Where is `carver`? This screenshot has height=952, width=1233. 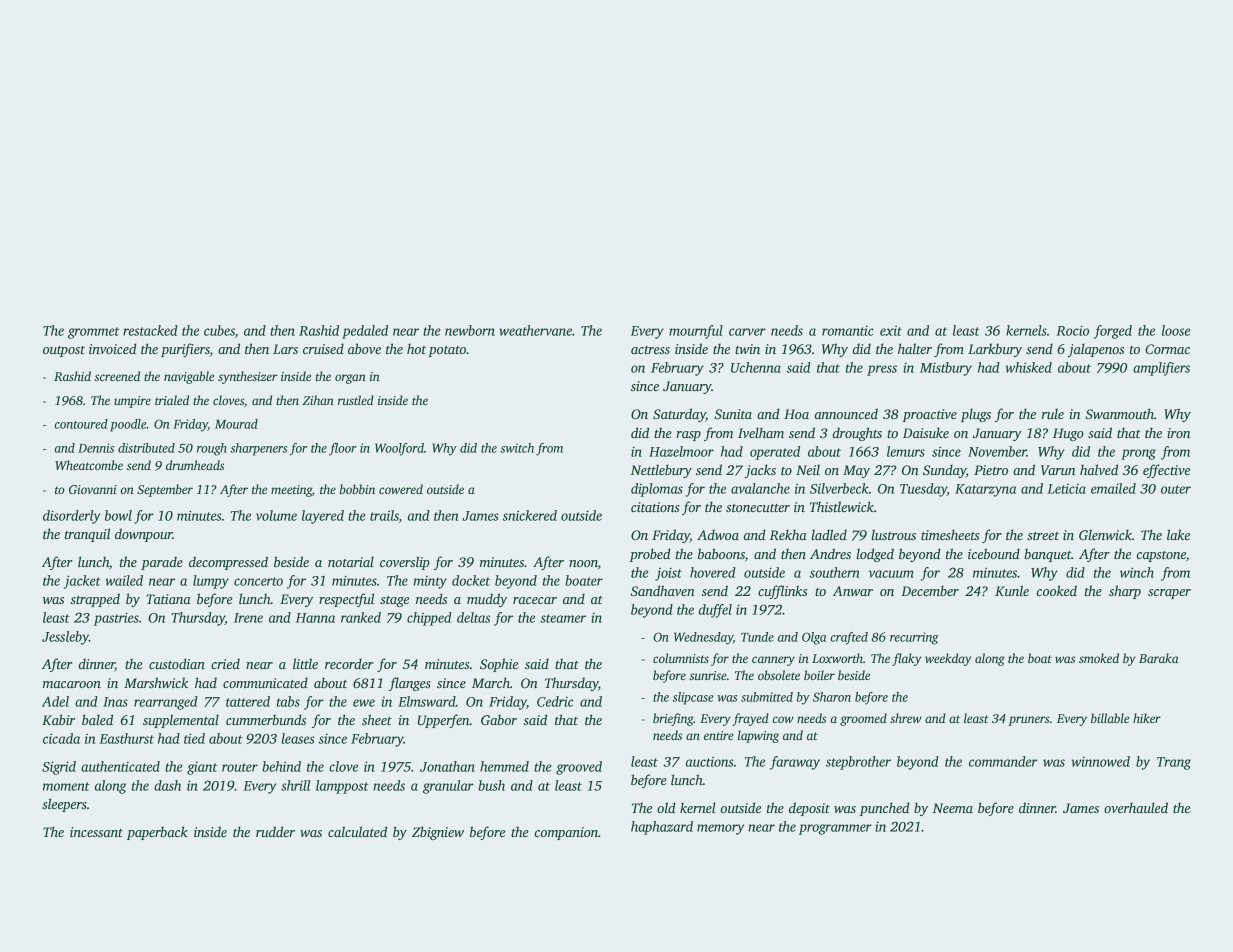
carver is located at coordinates (747, 332).
